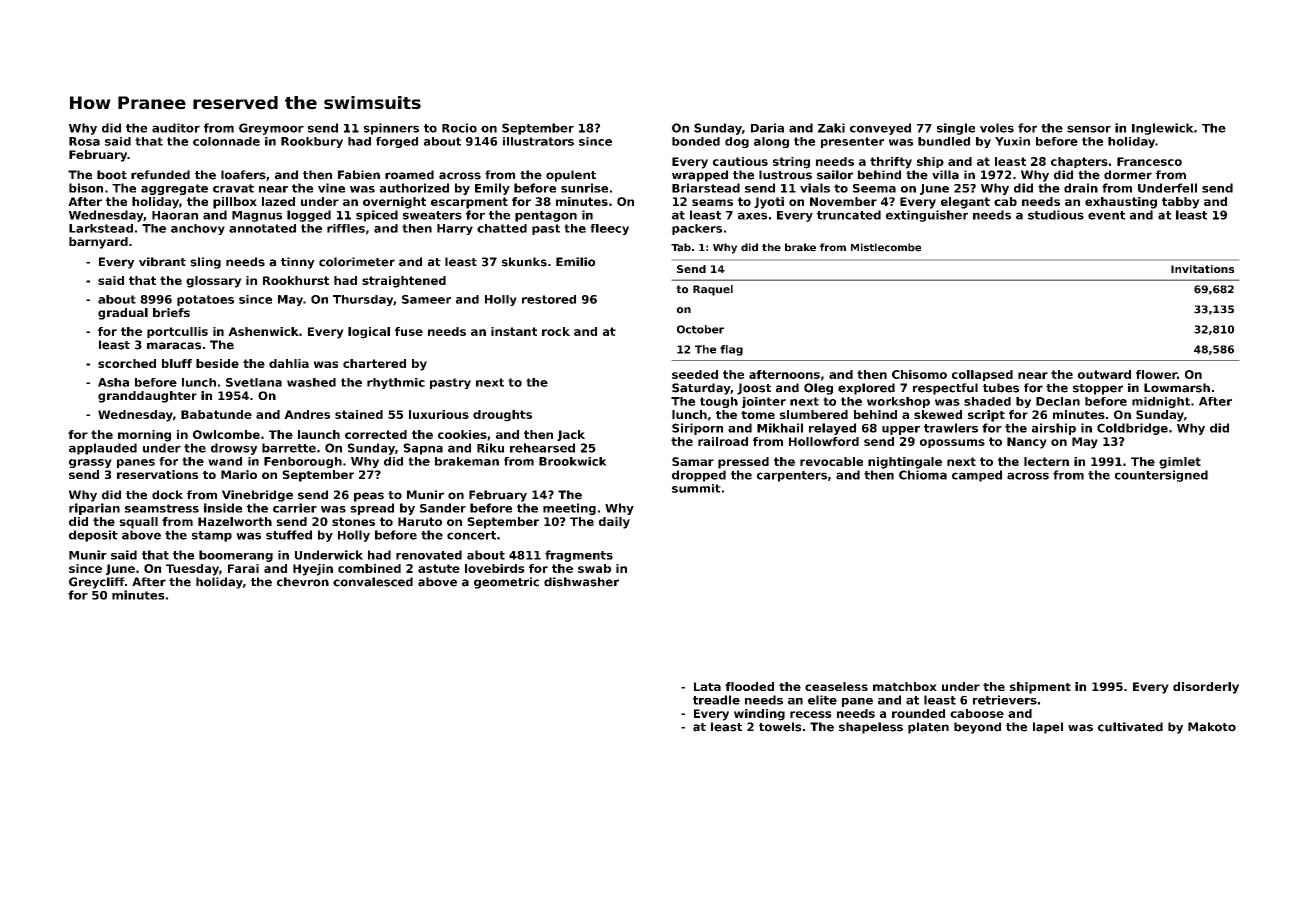 This page has height=924, width=1308. I want to click on squall, so click(138, 523).
